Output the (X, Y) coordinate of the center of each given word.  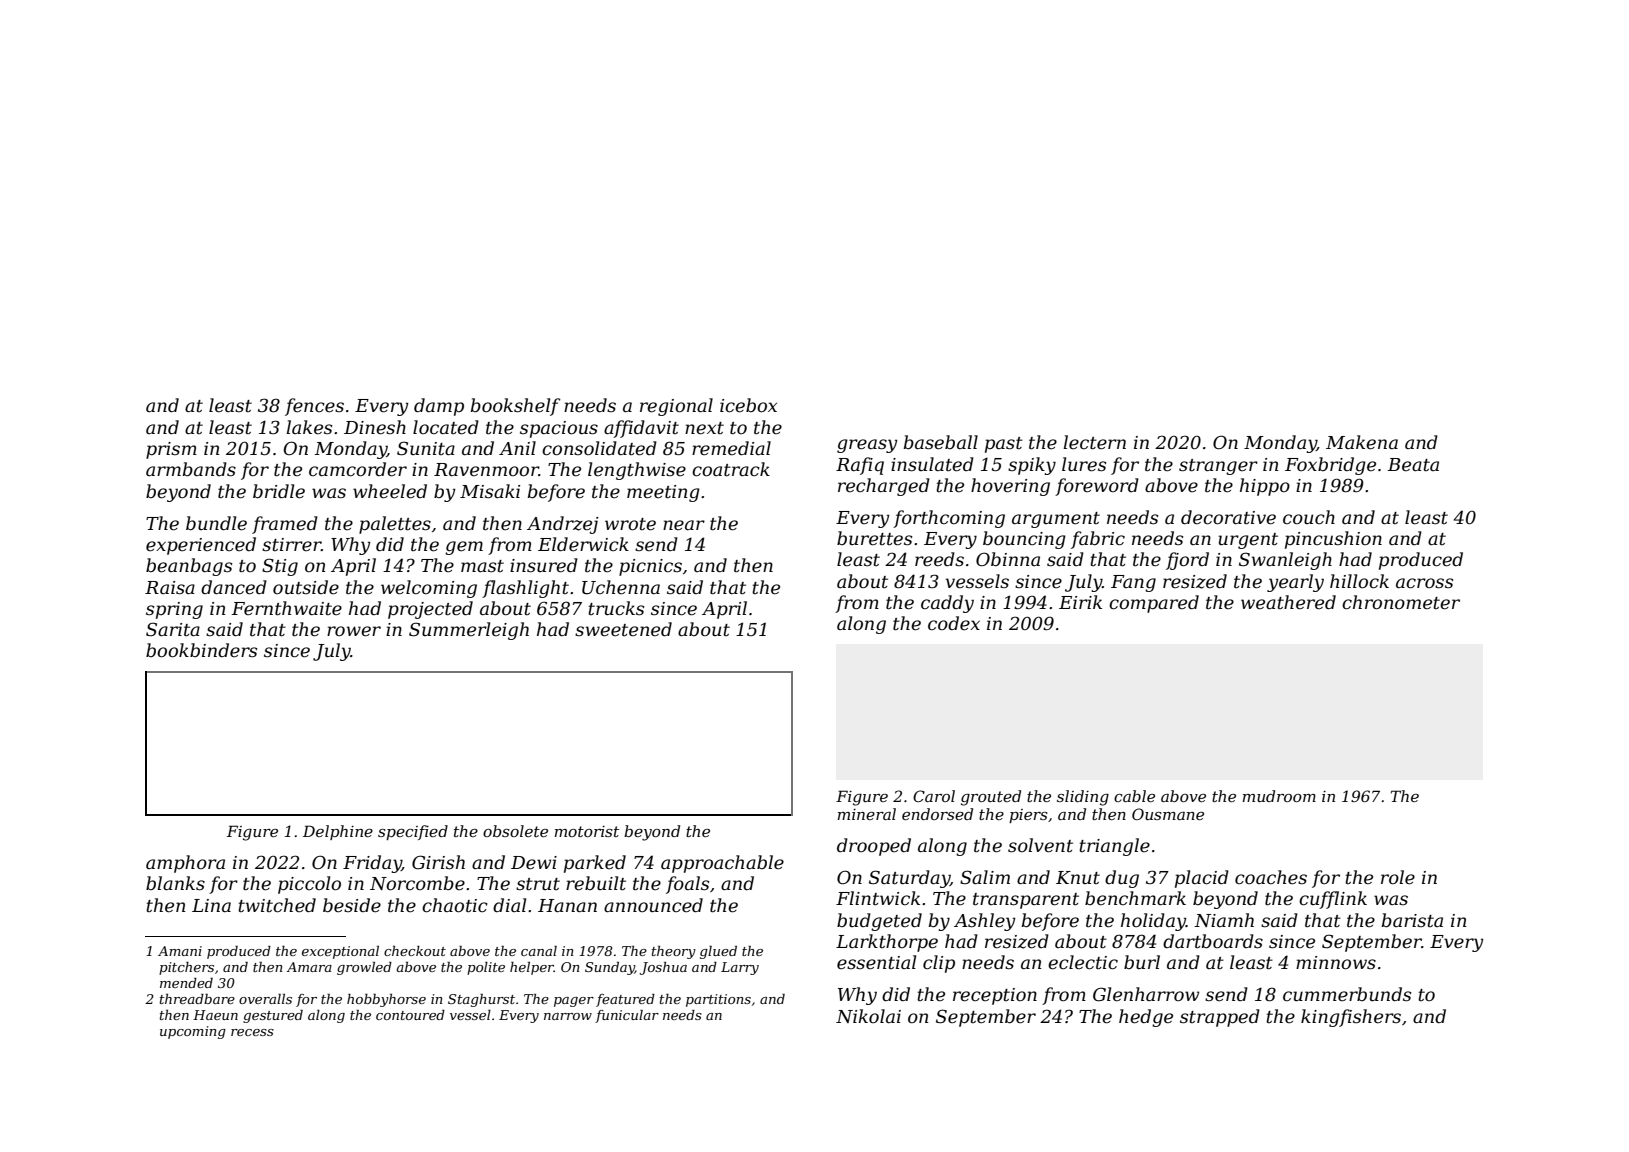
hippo (1265, 487)
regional (676, 407)
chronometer (1401, 602)
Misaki (490, 491)
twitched (277, 905)
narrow (568, 1016)
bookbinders (201, 650)
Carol (934, 796)
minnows (1336, 963)
